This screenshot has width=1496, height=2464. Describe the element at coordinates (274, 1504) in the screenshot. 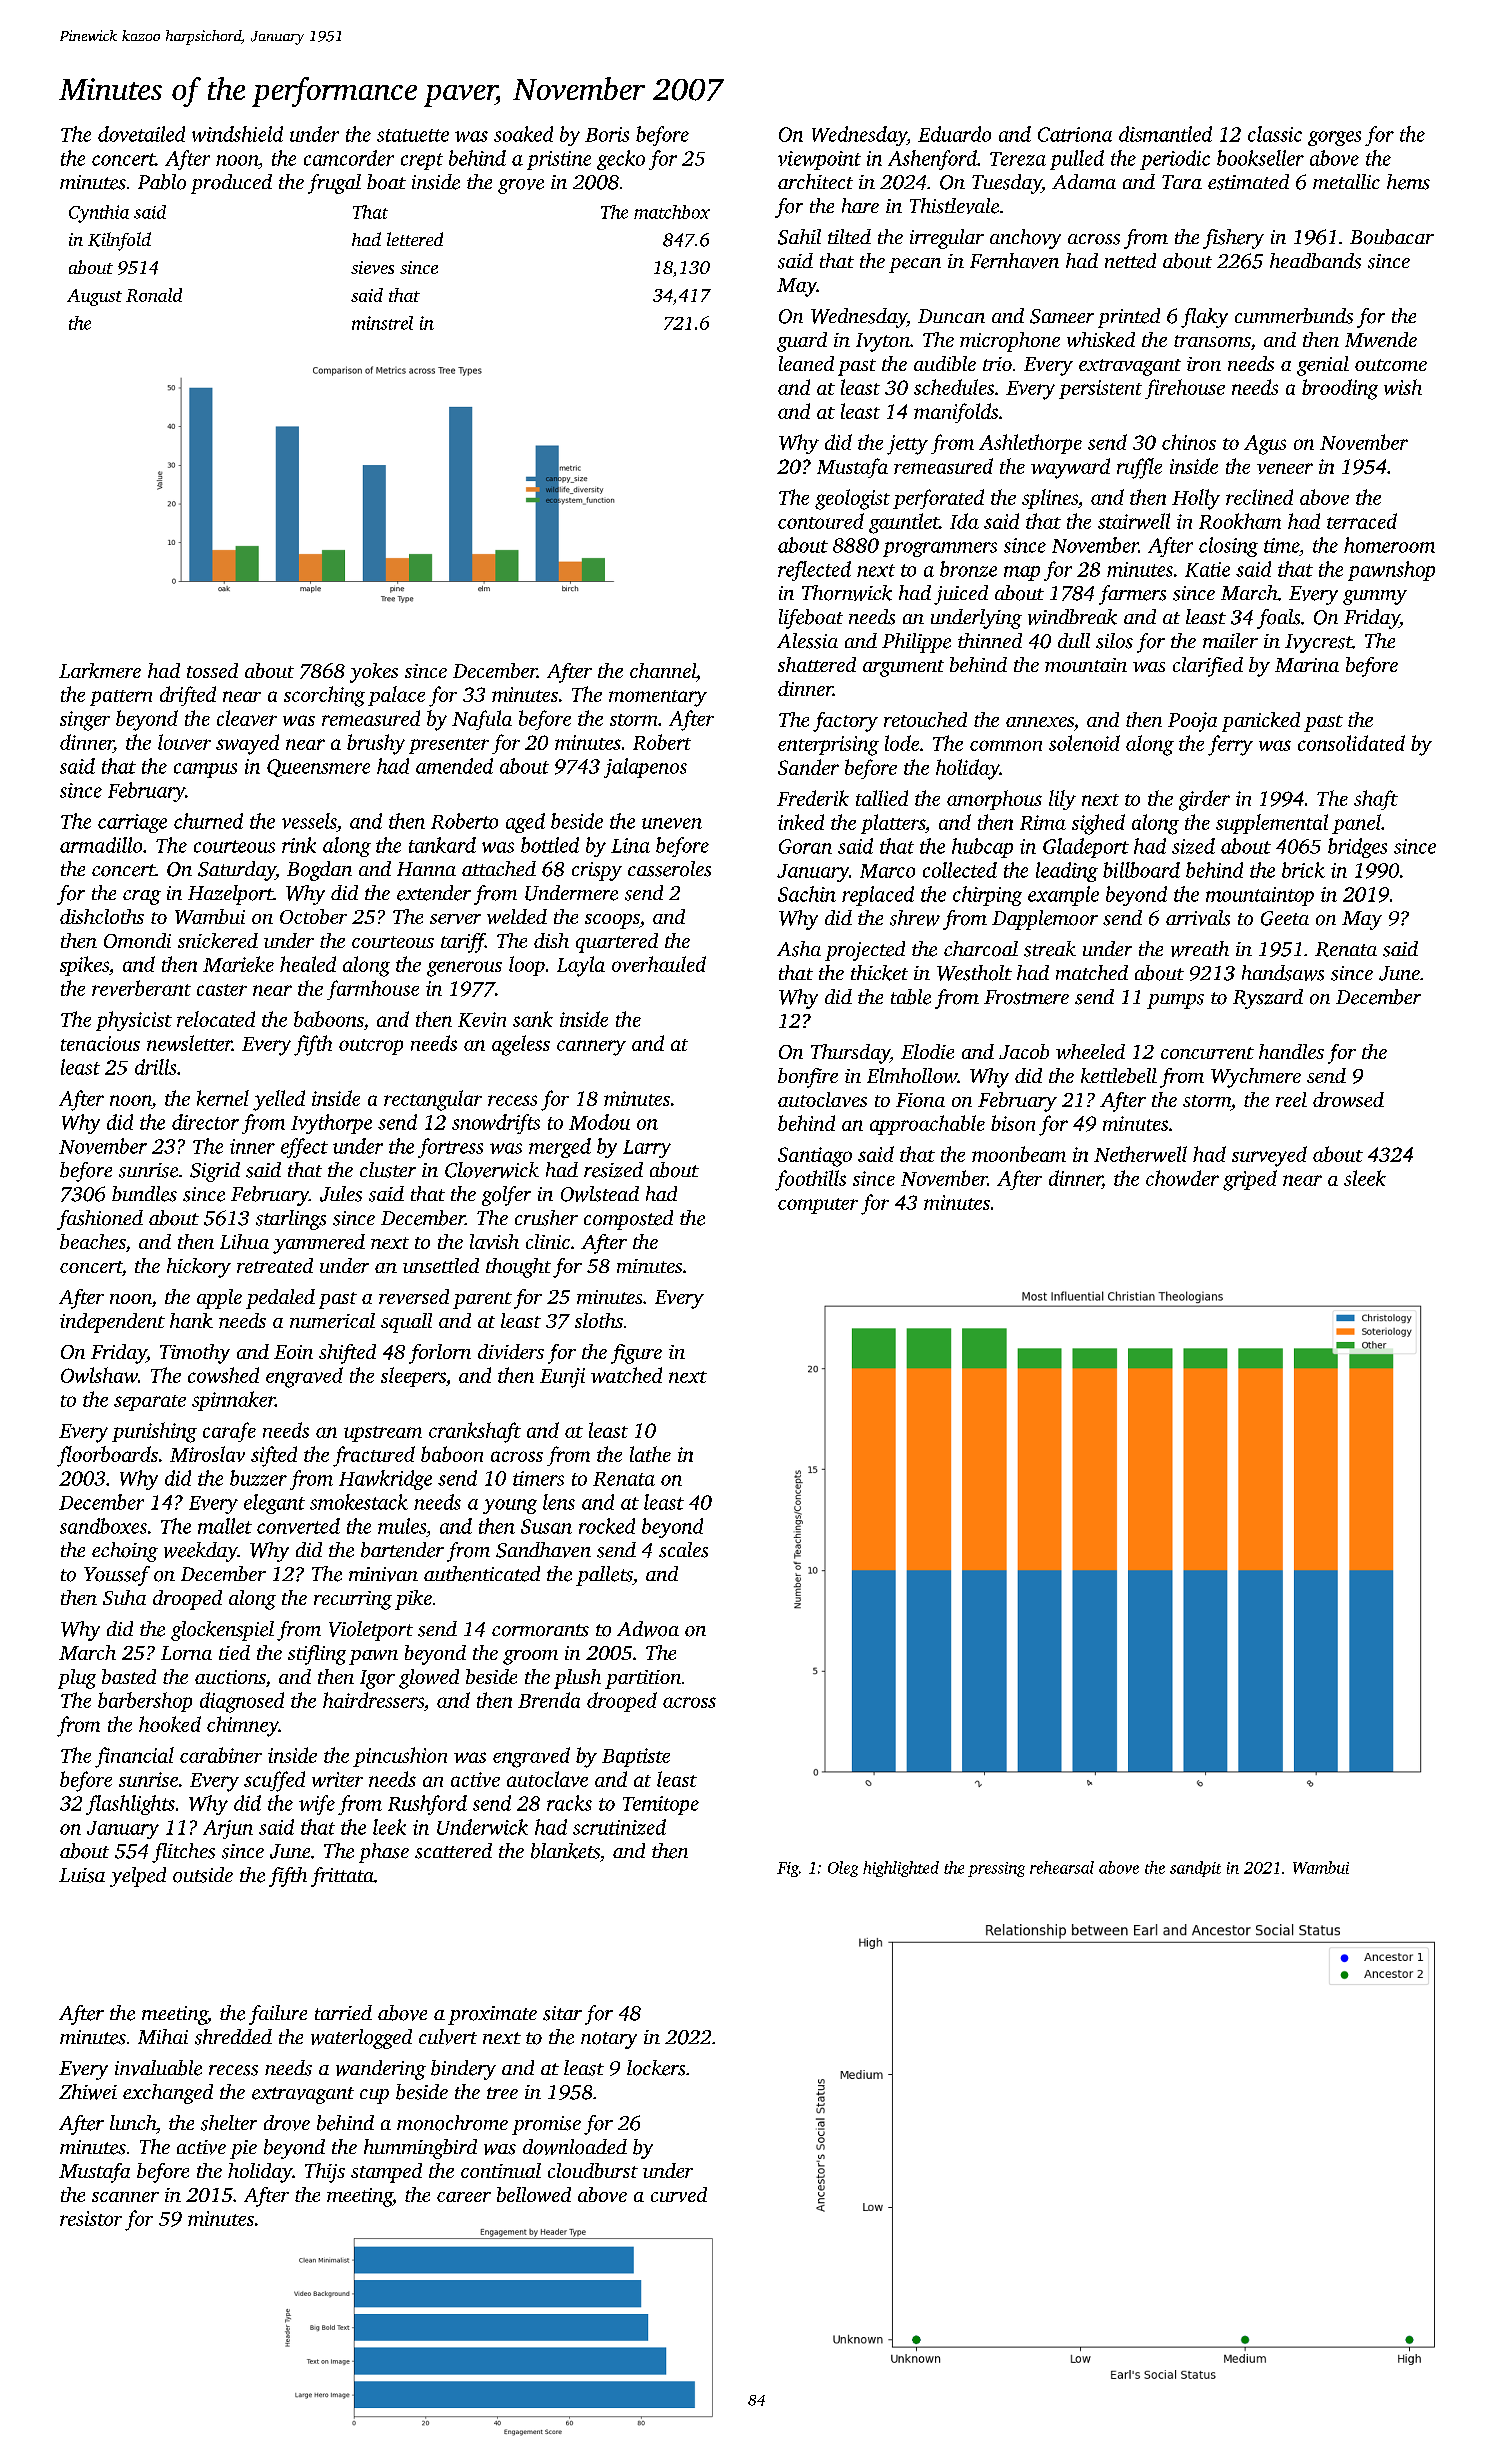

I see `elegant` at that location.
